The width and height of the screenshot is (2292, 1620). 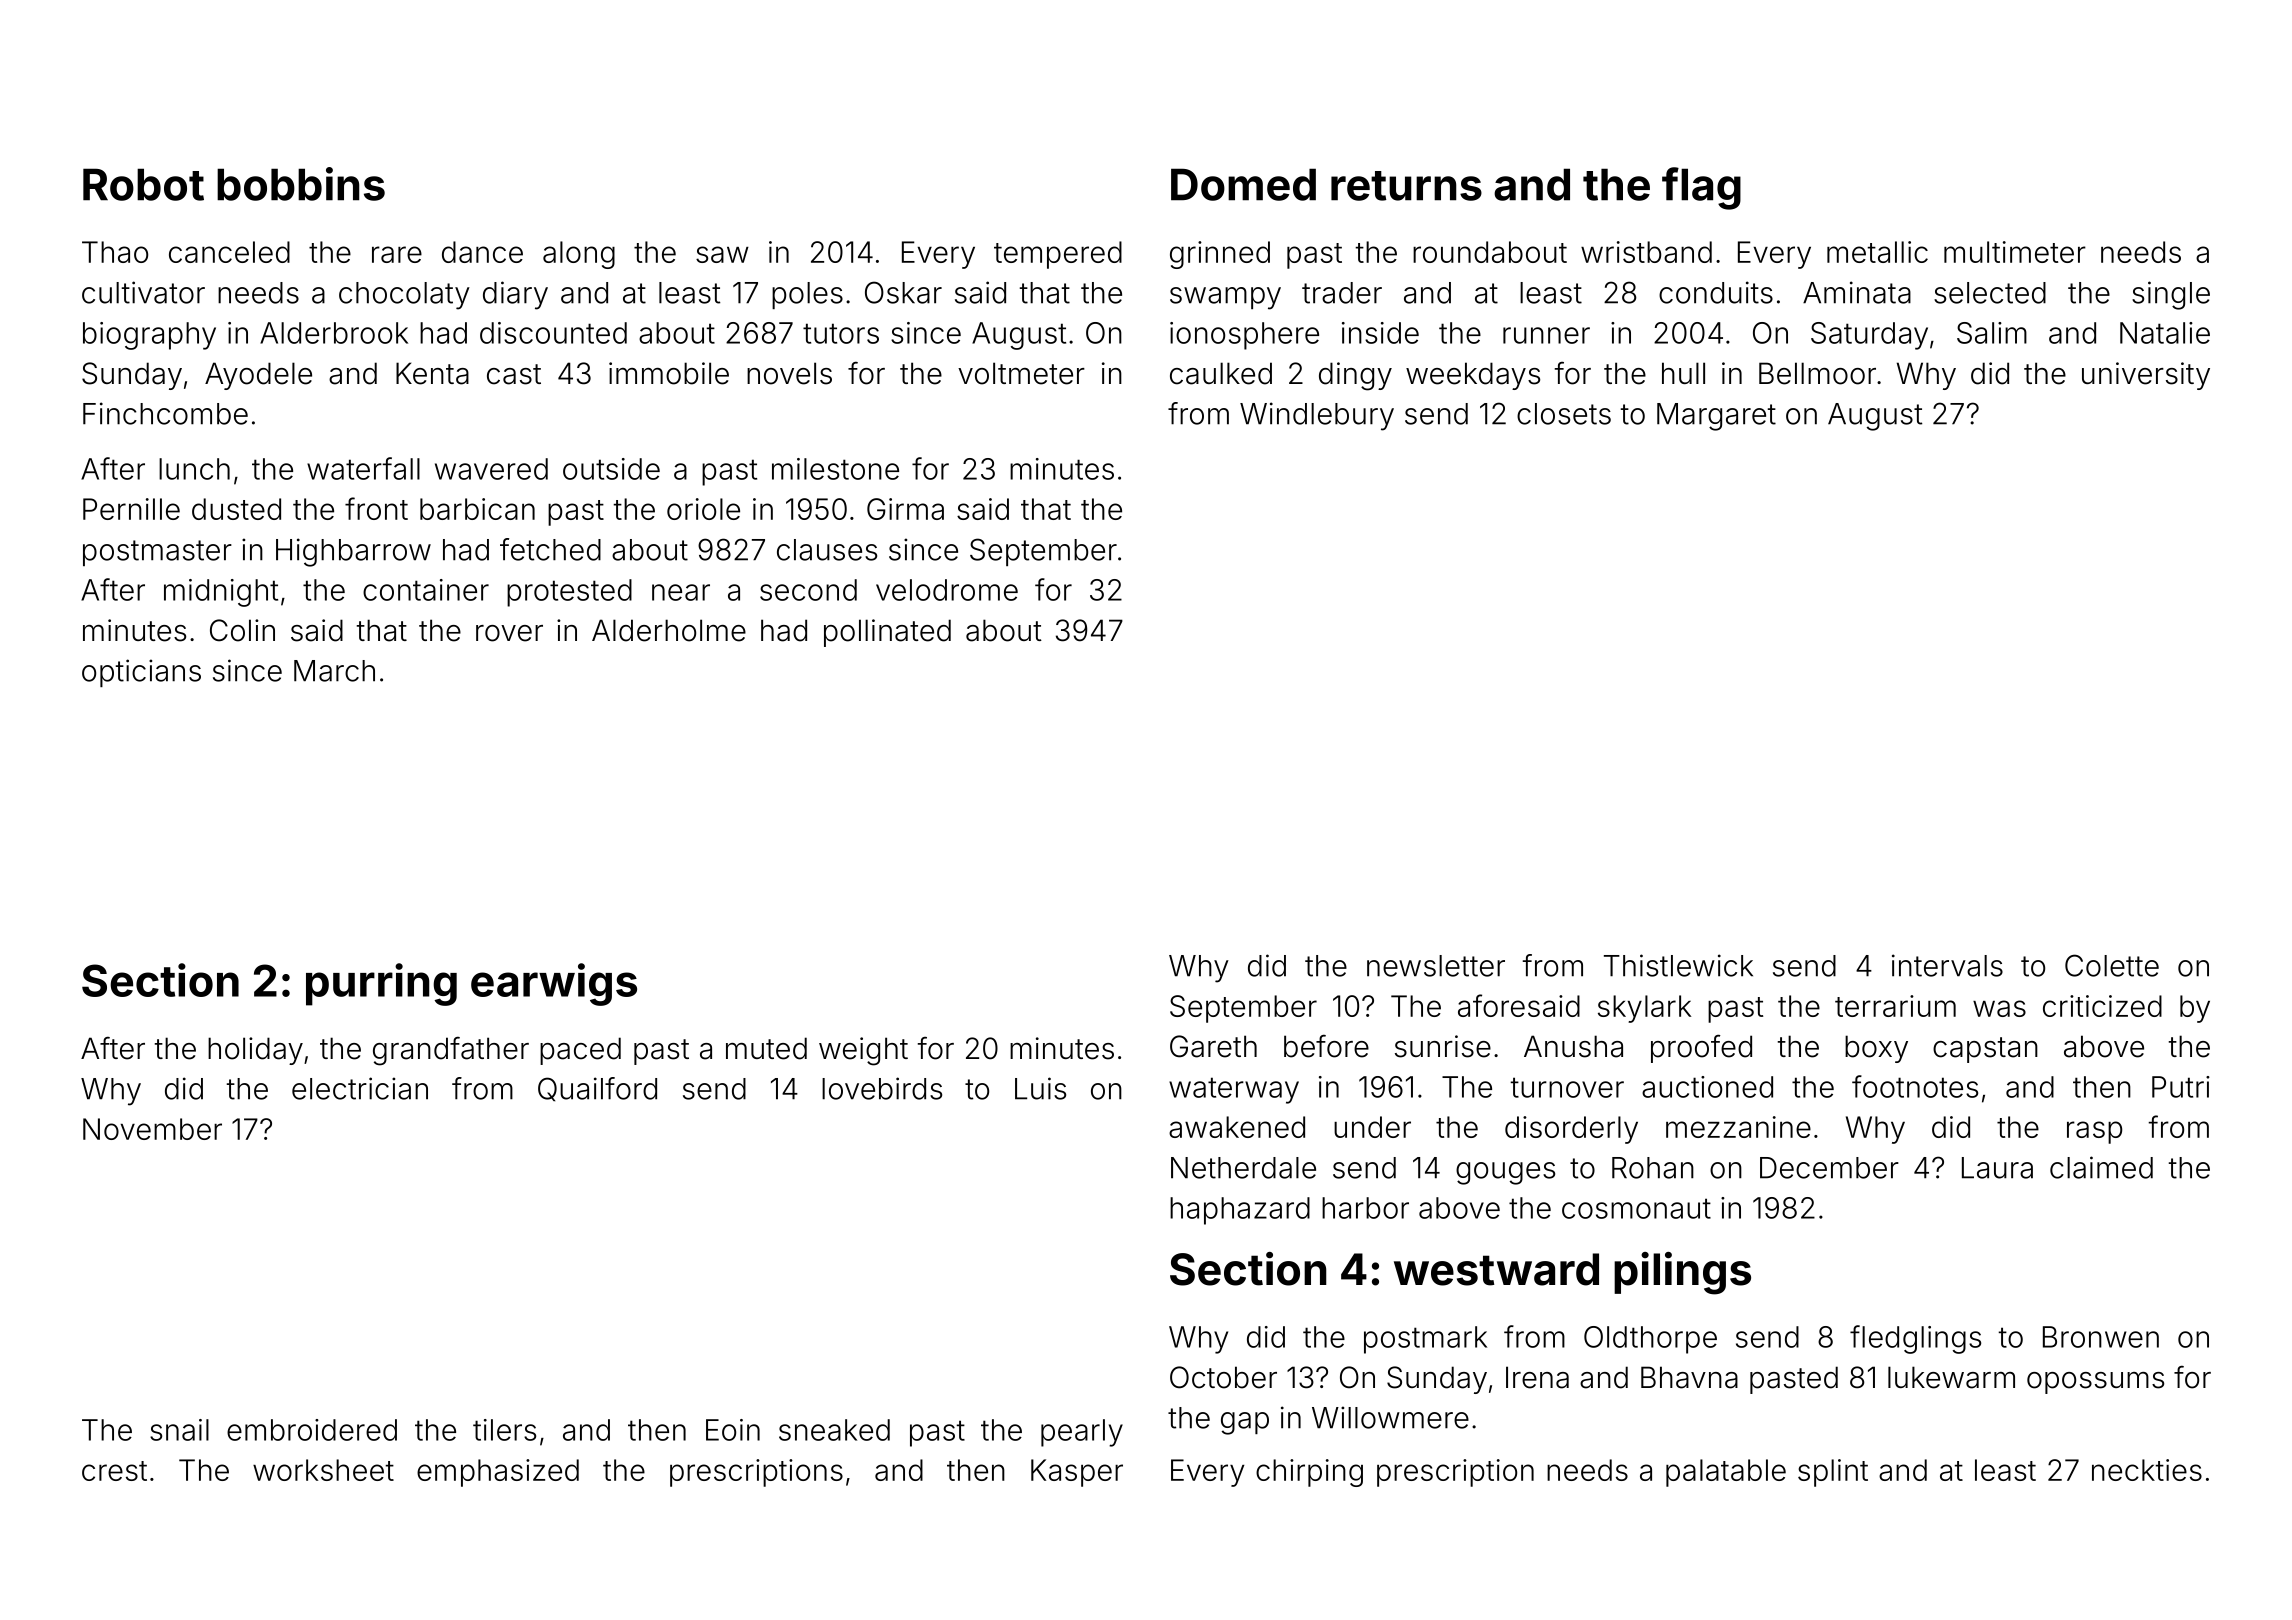 What do you see at coordinates (229, 252) in the screenshot?
I see `canceled` at bounding box center [229, 252].
